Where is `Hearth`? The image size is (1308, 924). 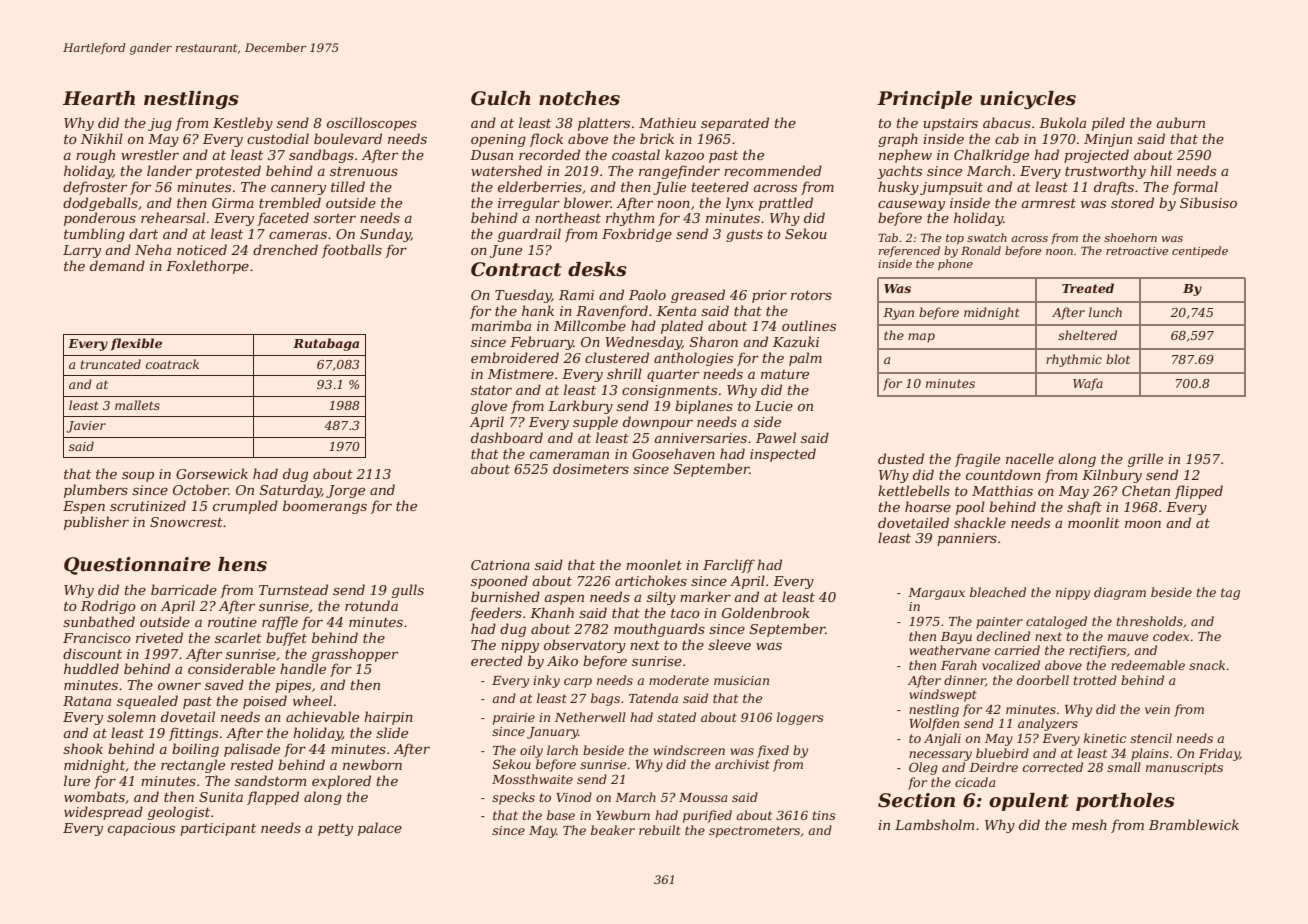 Hearth is located at coordinates (99, 98).
